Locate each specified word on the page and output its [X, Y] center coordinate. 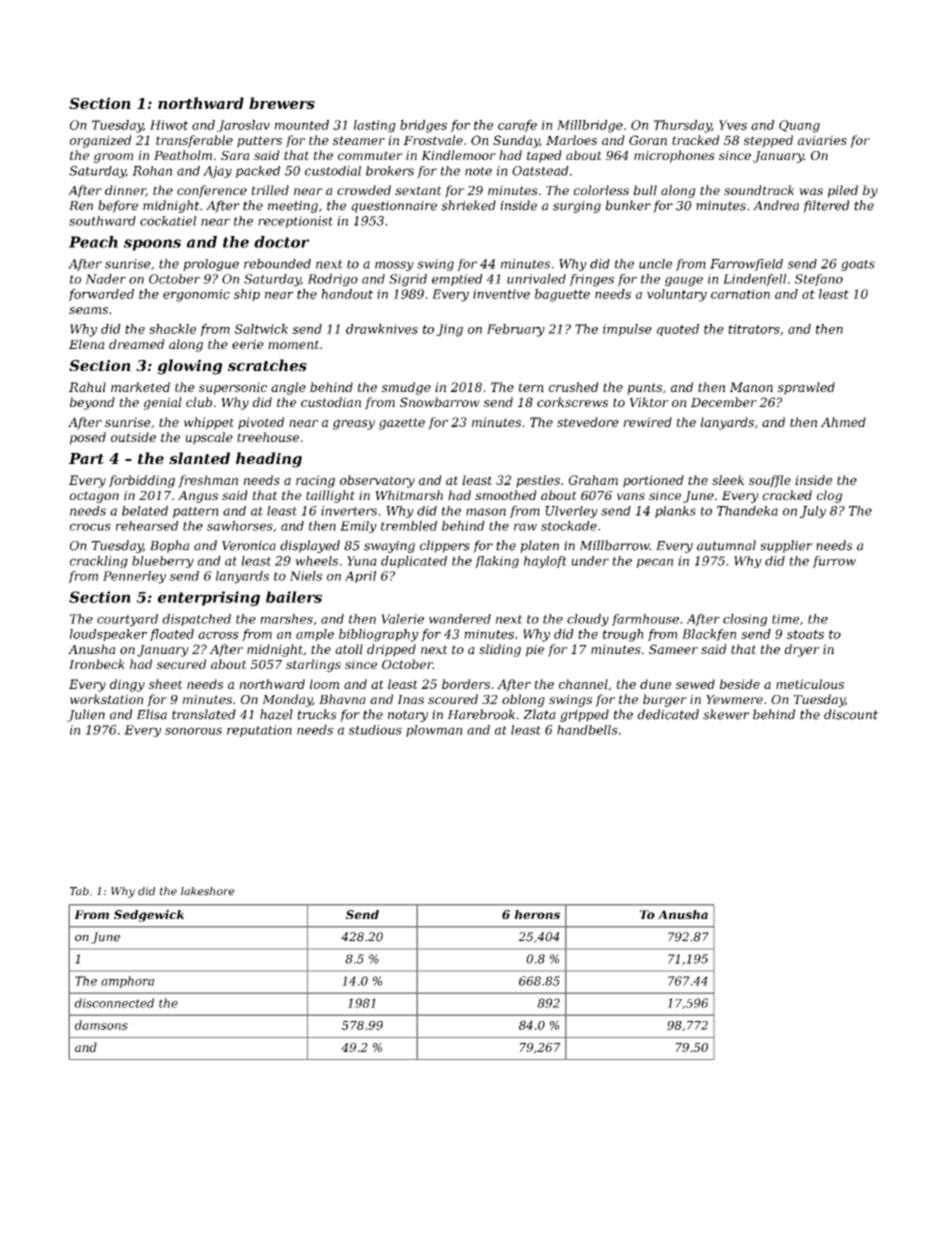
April [360, 577]
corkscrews [572, 402]
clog [829, 496]
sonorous [193, 731]
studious [375, 730]
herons [537, 914]
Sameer [673, 649]
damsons [101, 1025]
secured [181, 664]
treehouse [268, 437]
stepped [768, 141]
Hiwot [169, 125]
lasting [375, 126]
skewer [726, 714]
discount [851, 714]
